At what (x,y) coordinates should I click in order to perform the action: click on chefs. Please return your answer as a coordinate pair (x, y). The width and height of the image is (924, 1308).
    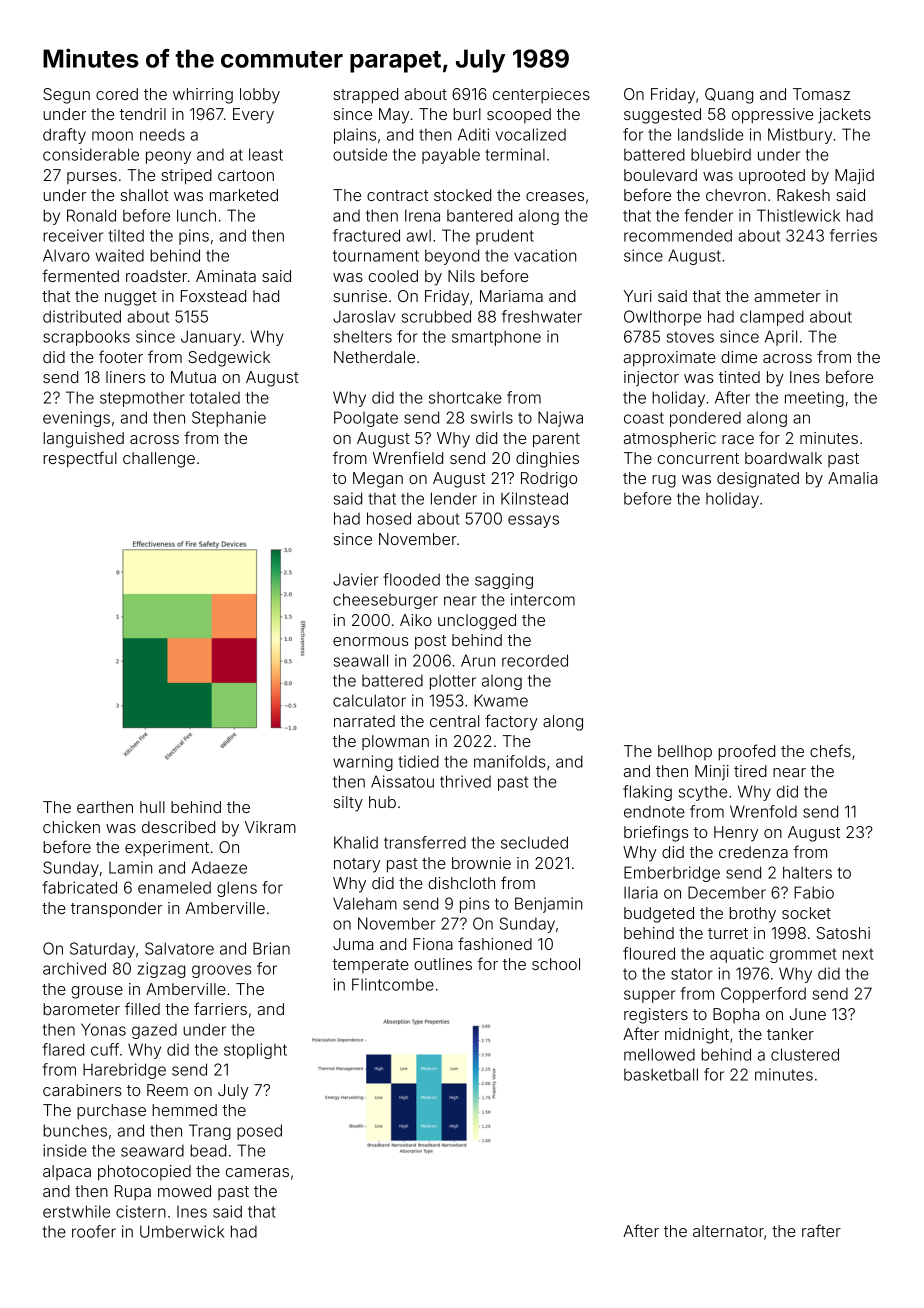
    Looking at the image, I should click on (830, 750).
